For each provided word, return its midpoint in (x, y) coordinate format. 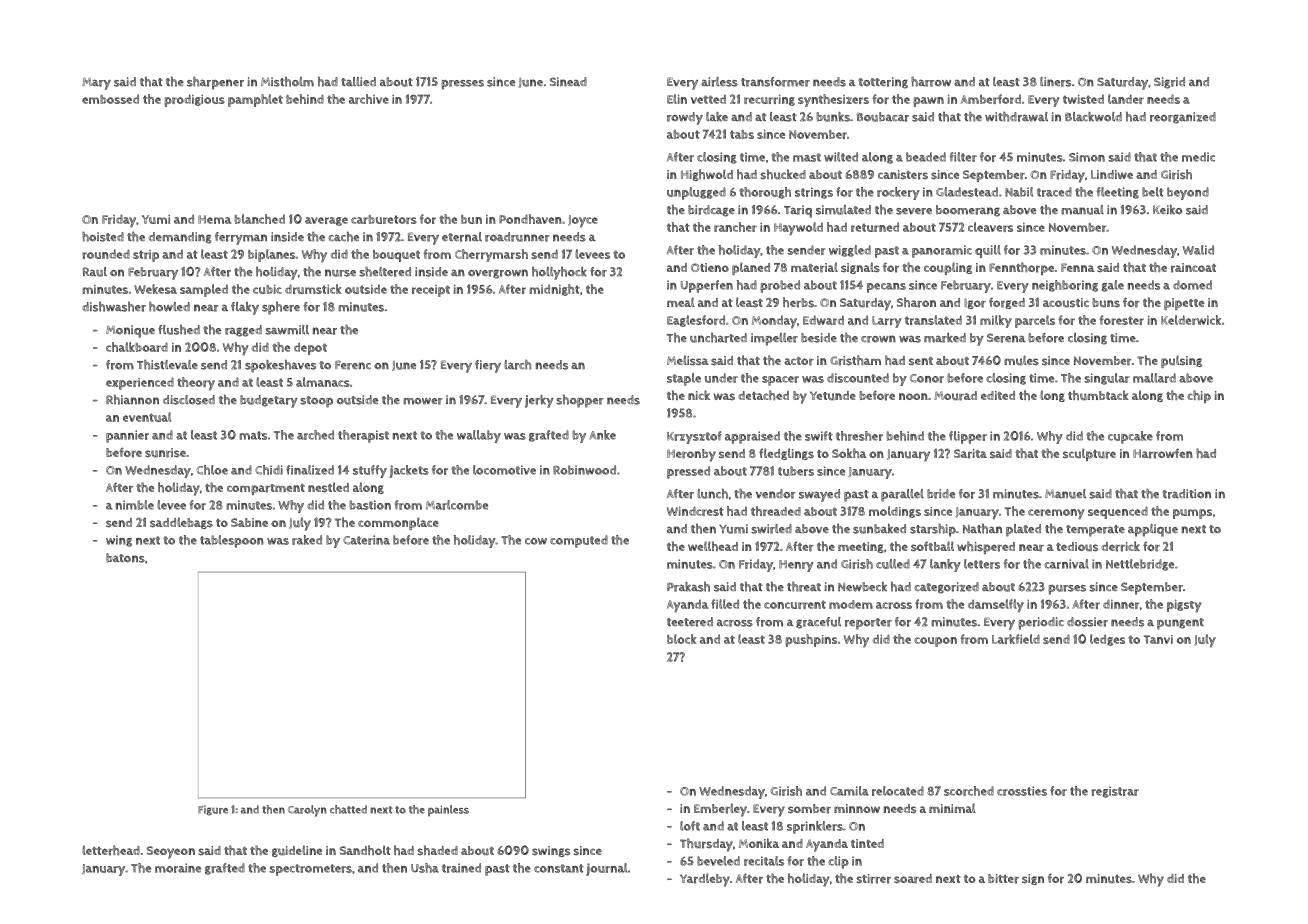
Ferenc (353, 365)
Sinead (568, 81)
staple (684, 379)
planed (751, 268)
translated (933, 320)
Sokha (849, 453)
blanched (259, 219)
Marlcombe (457, 505)
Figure (213, 810)
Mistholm (287, 81)
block (682, 639)
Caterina (366, 540)
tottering (883, 83)
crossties (1022, 791)
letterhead (111, 850)
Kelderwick (1191, 320)
